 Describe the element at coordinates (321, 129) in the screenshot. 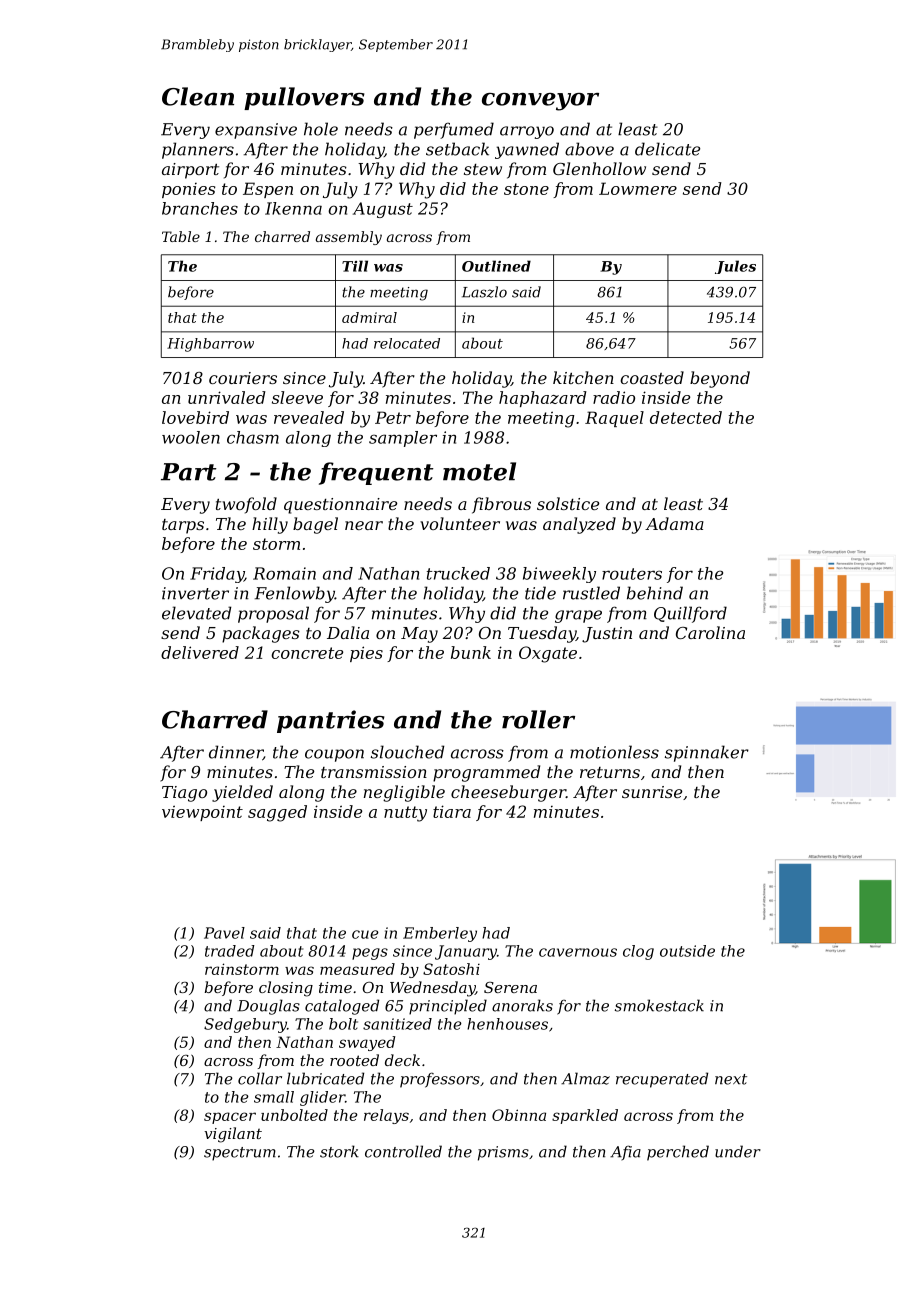

I see `hole` at that location.
